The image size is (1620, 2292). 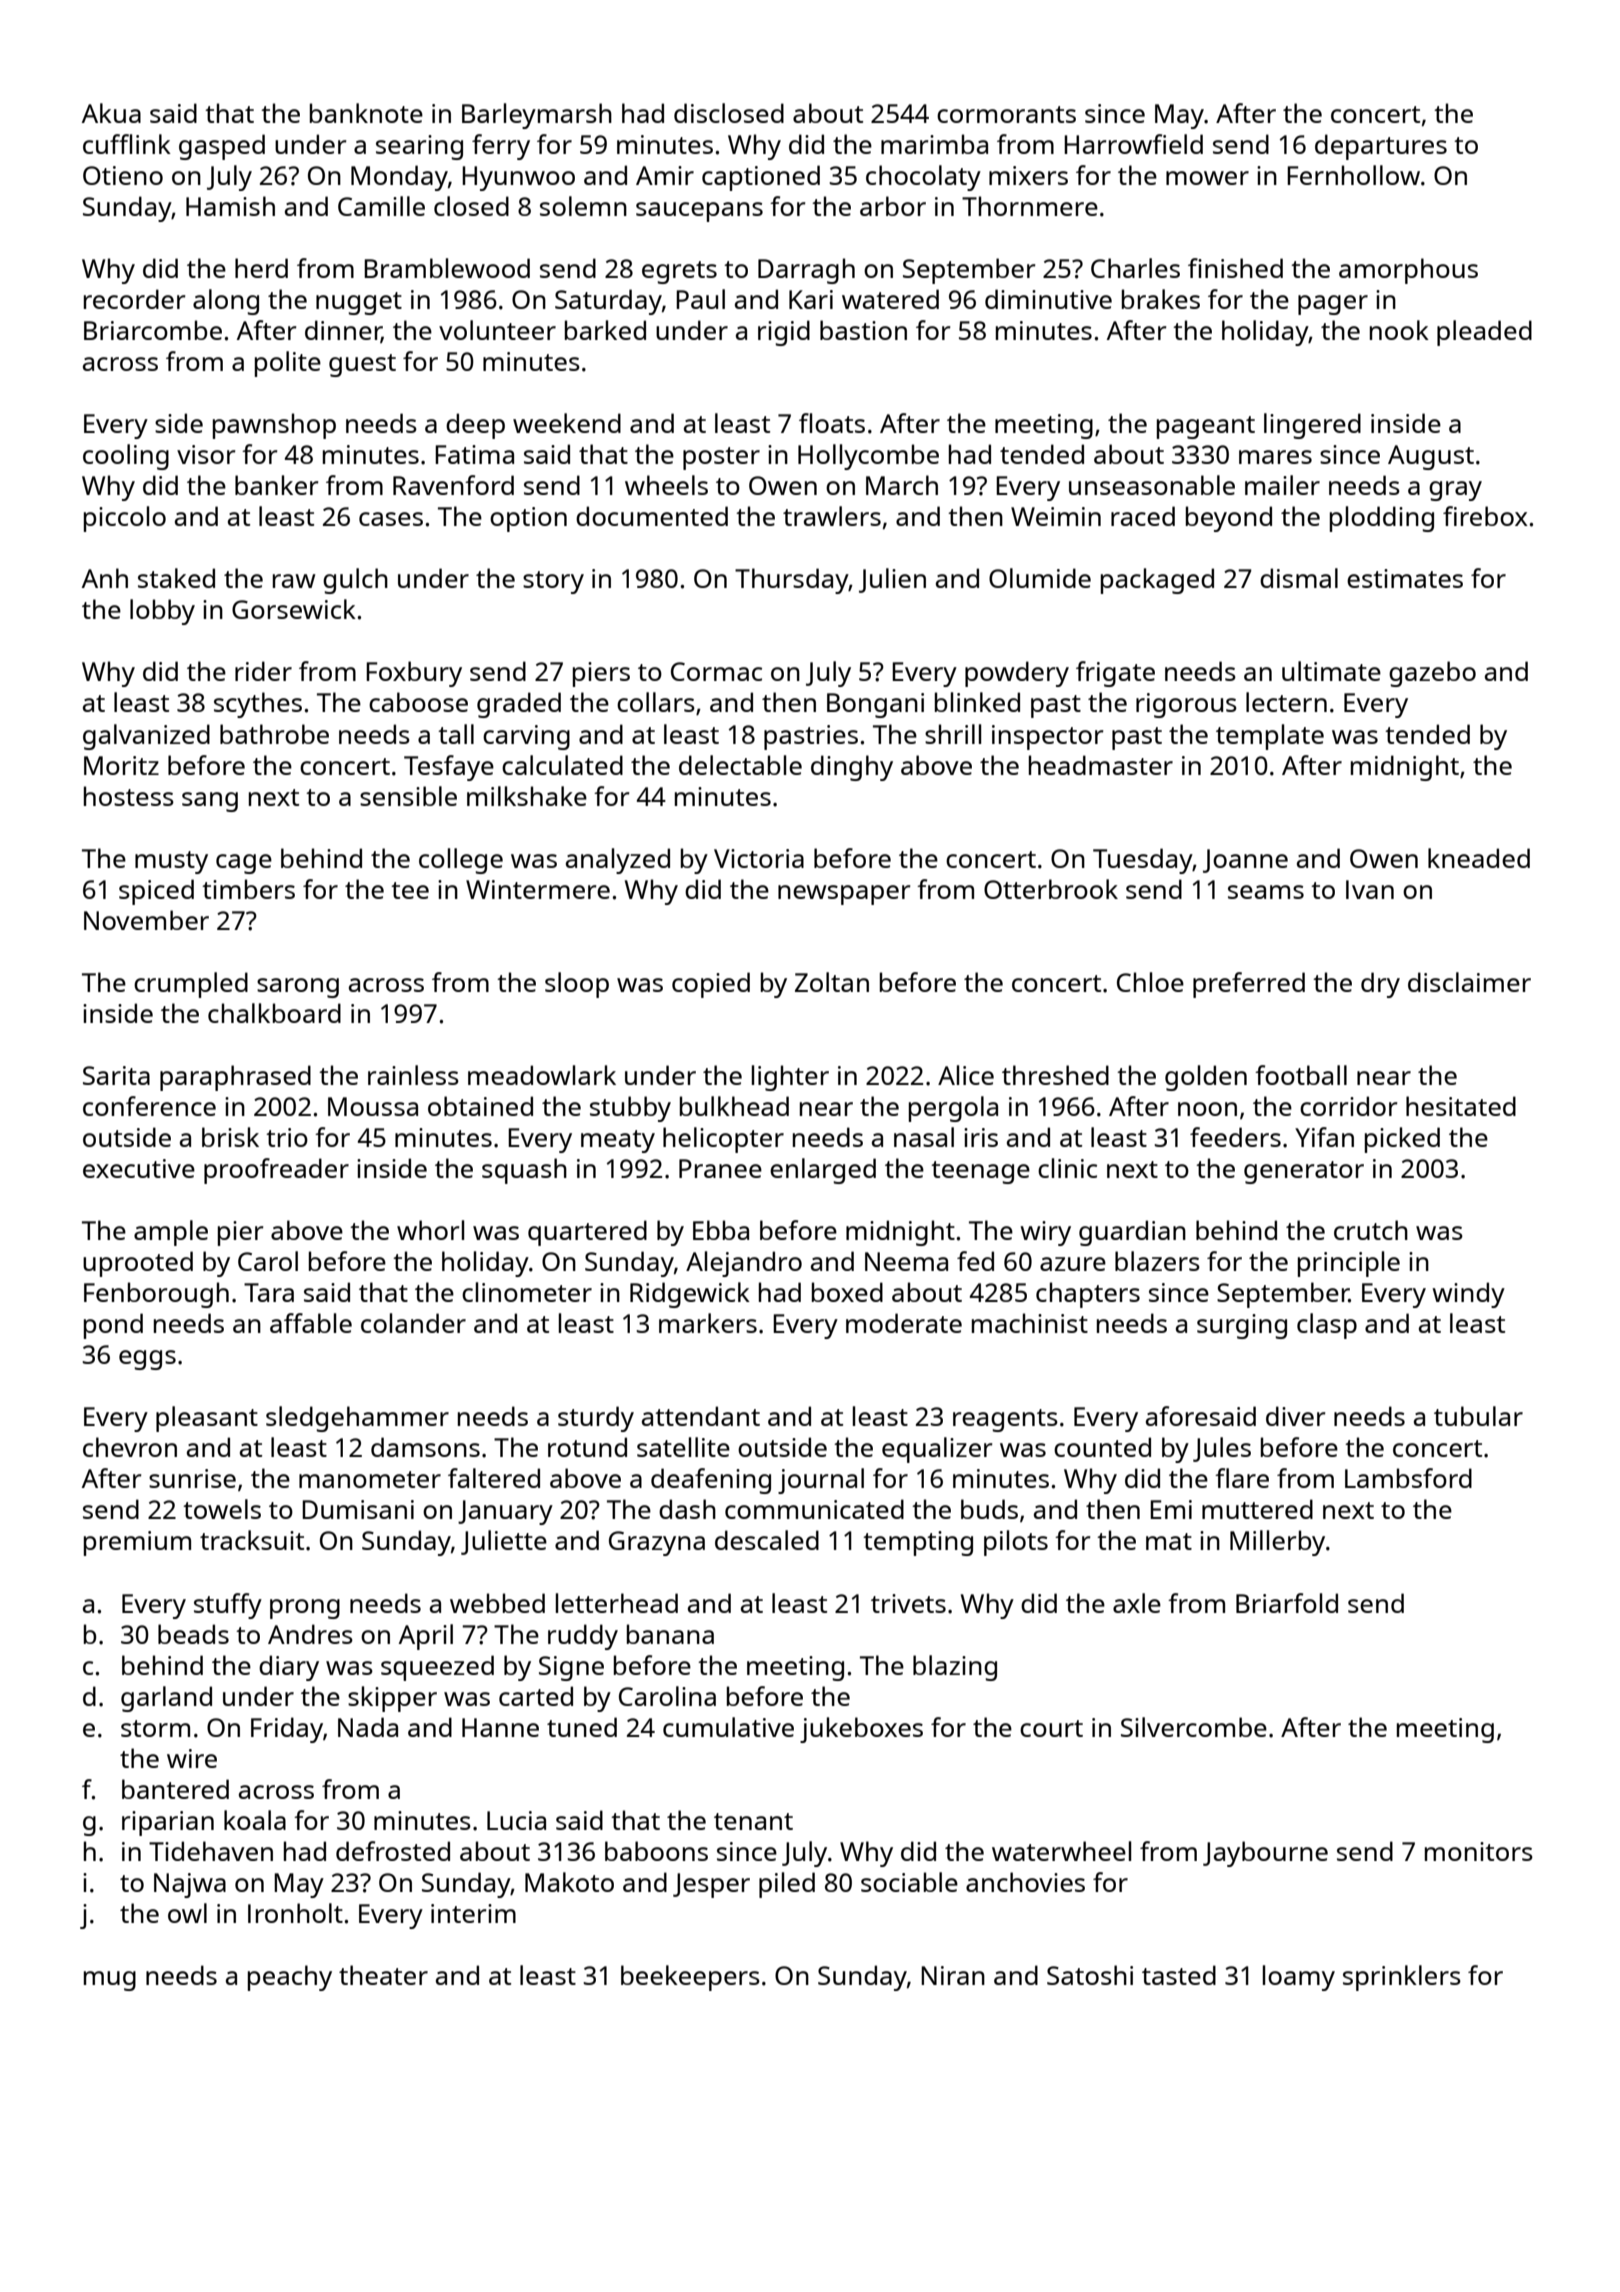 What do you see at coordinates (111, 113) in the screenshot?
I see `Akua` at bounding box center [111, 113].
